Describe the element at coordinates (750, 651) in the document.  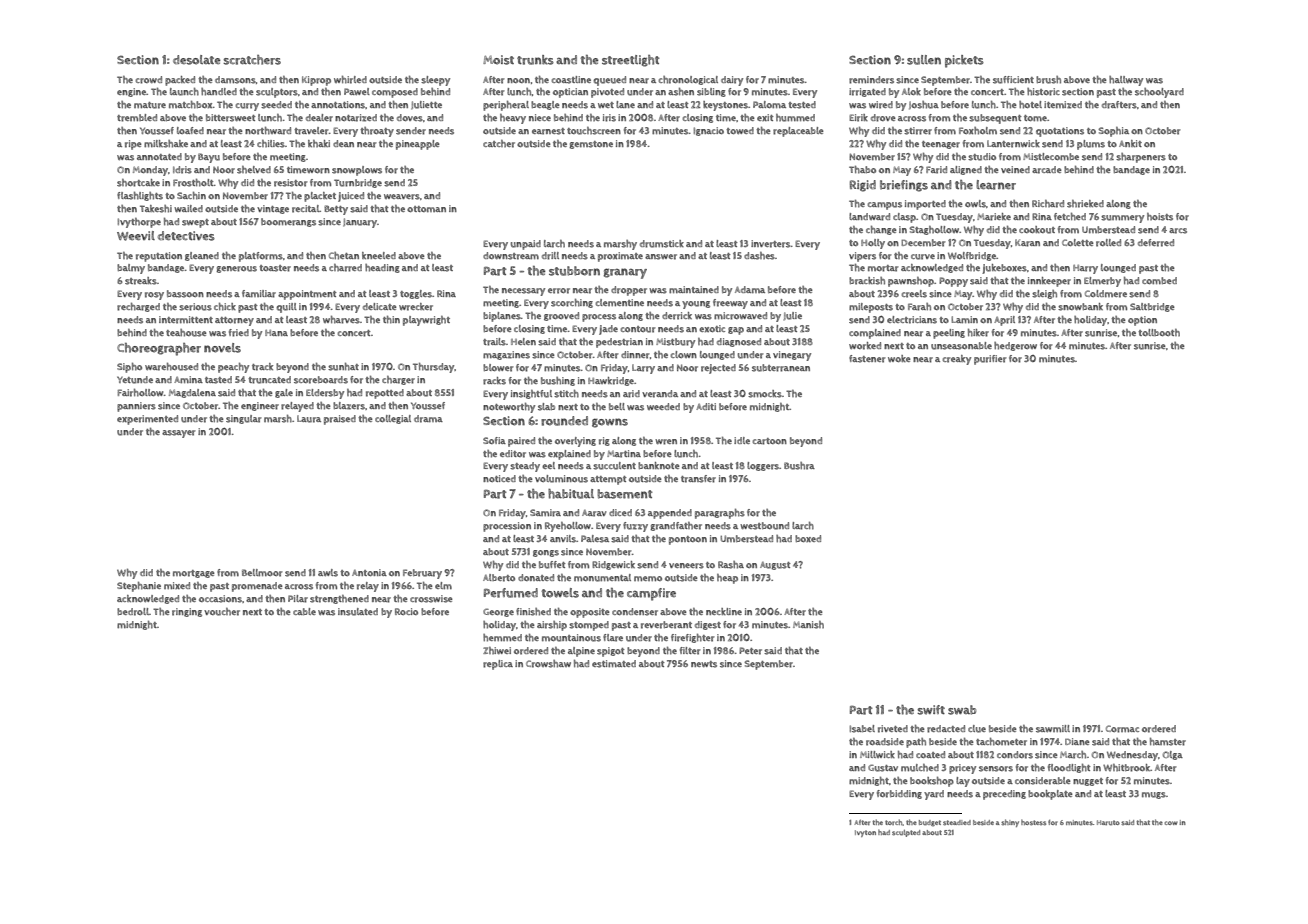
I see `Peter` at that location.
